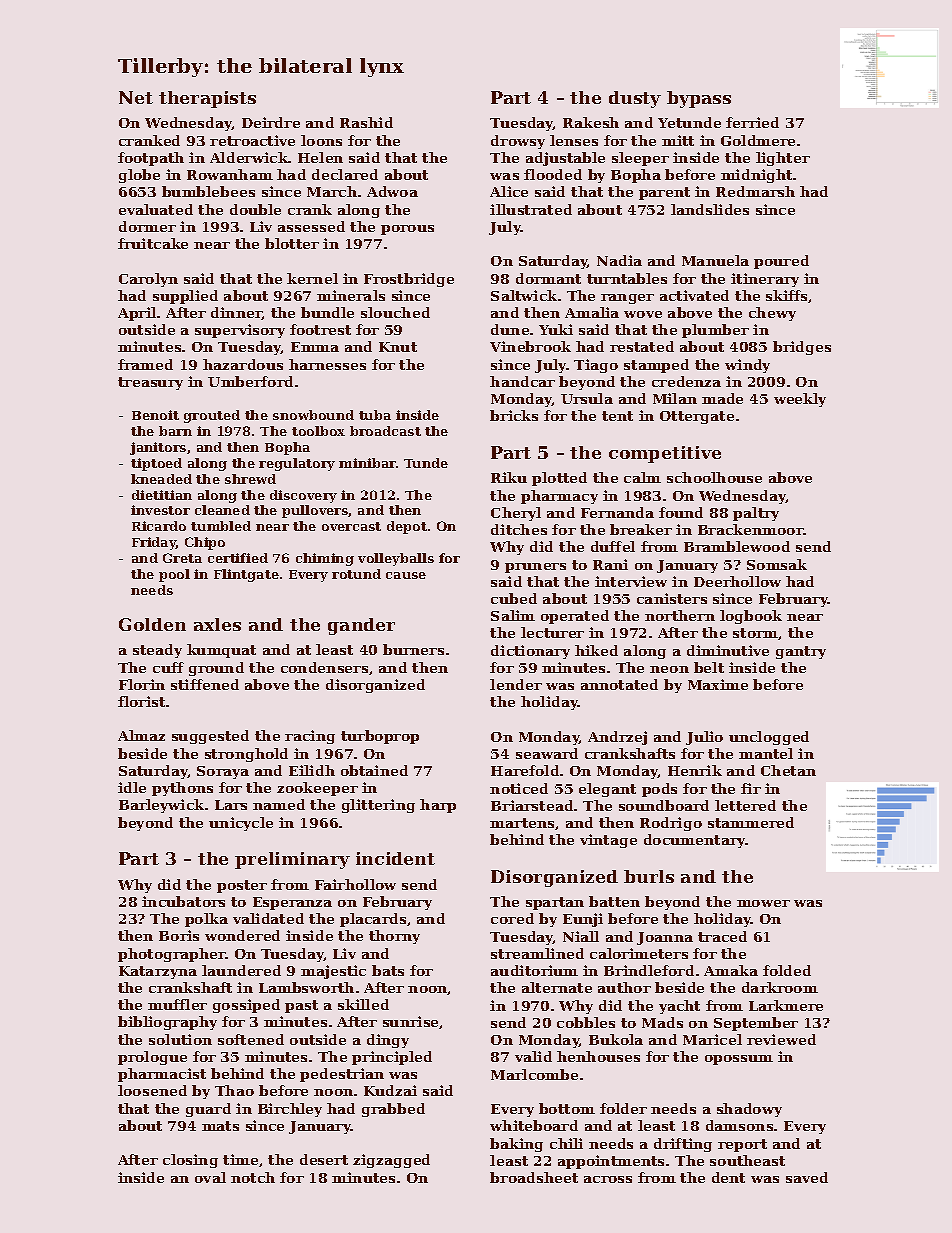  Describe the element at coordinates (591, 122) in the page. I see `Rakesh` at that location.
